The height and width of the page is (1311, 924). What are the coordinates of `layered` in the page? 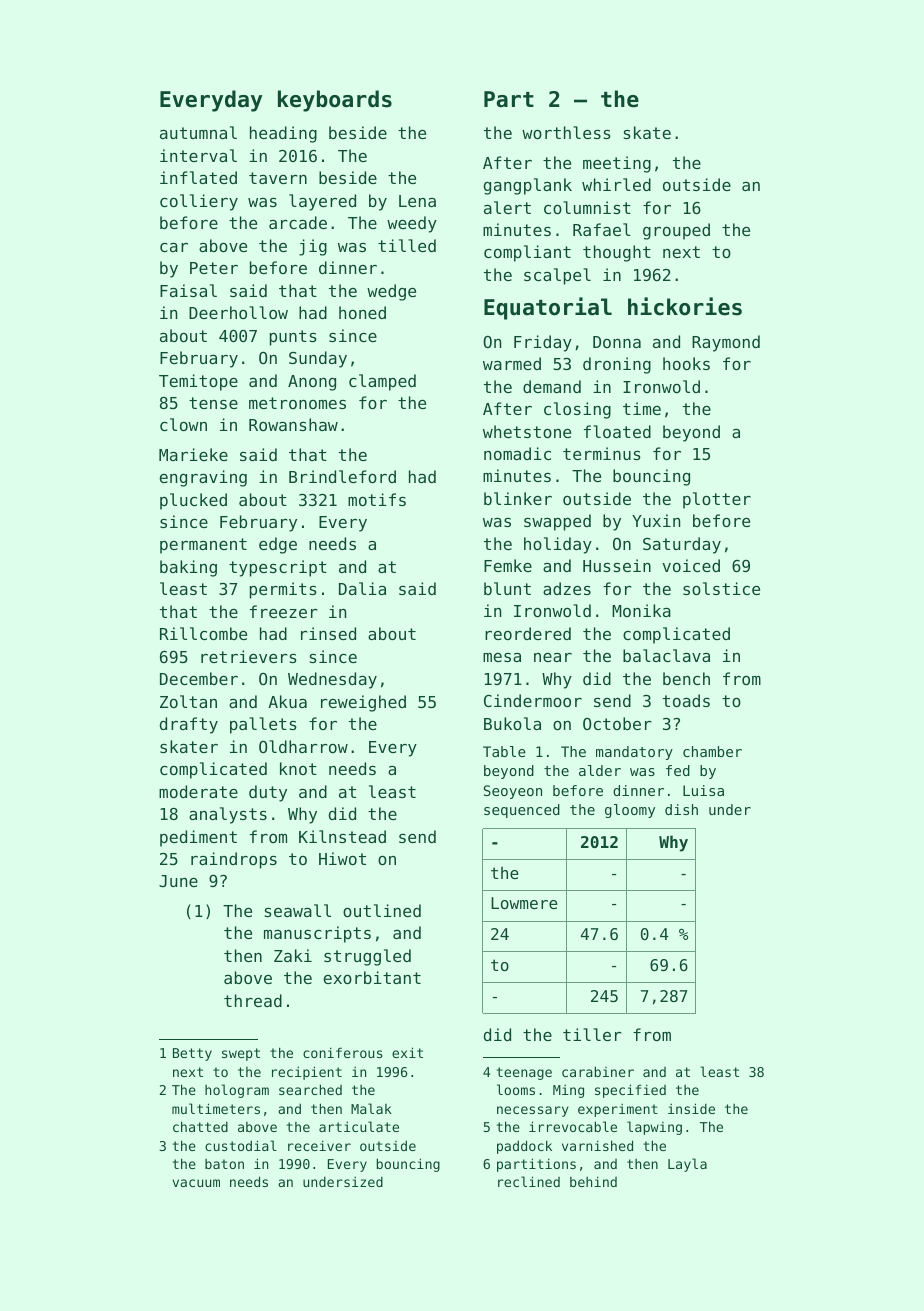 It's located at (322, 202).
